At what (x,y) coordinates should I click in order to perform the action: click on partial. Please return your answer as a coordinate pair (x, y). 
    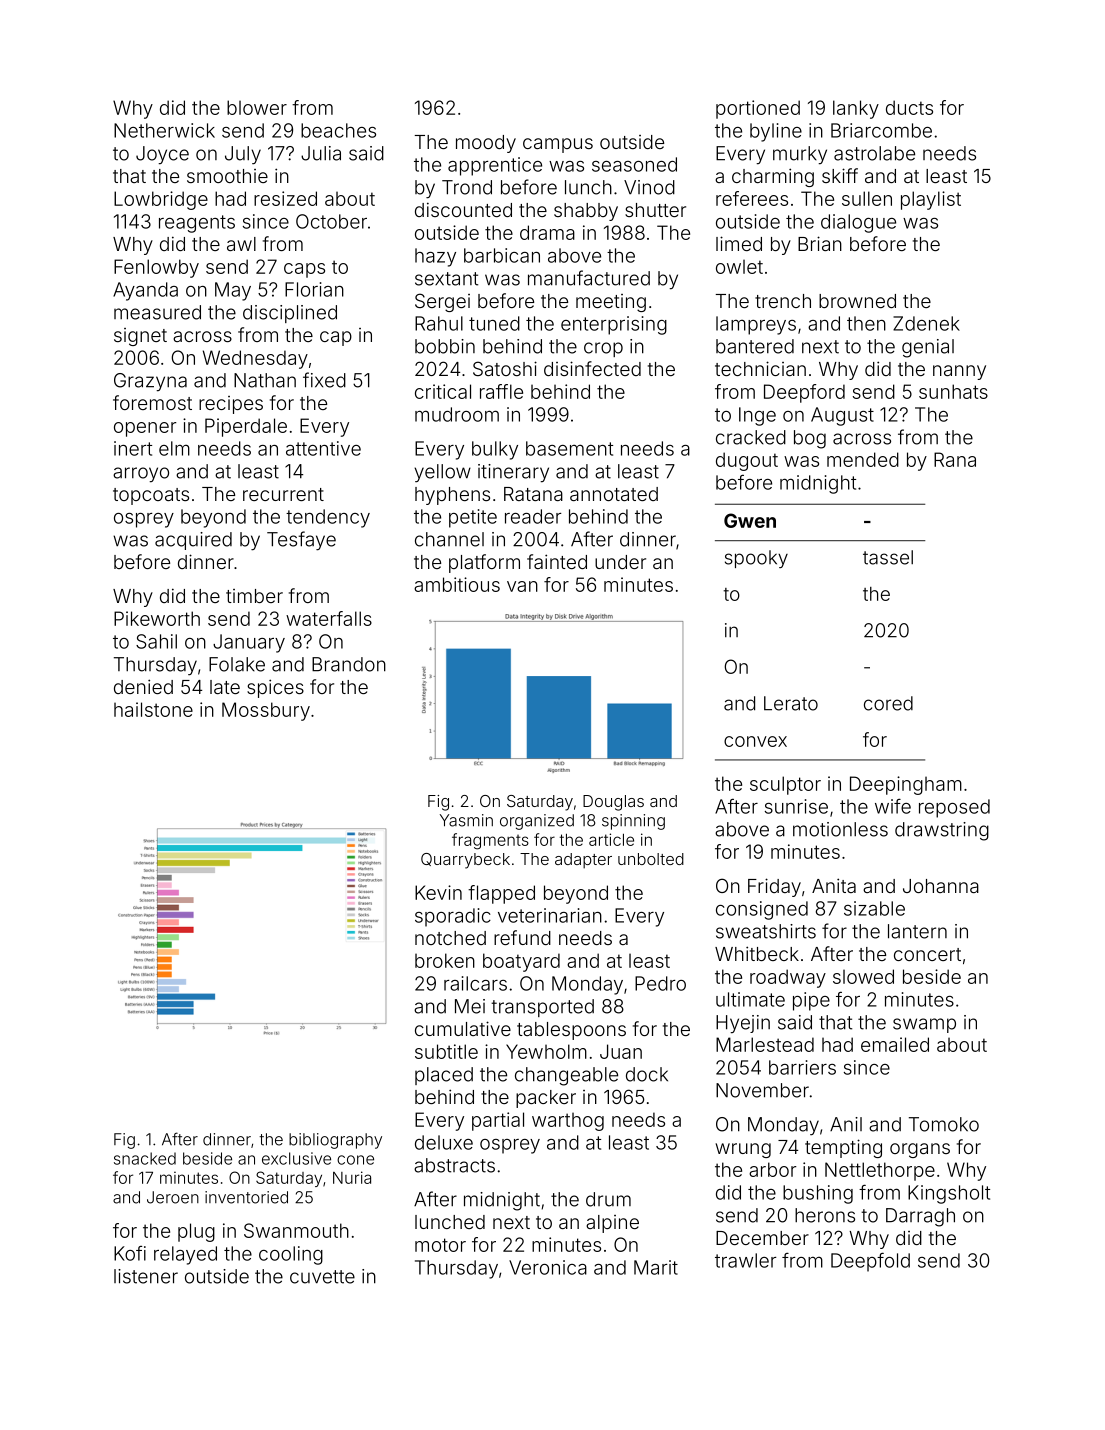
    Looking at the image, I should click on (498, 1121).
